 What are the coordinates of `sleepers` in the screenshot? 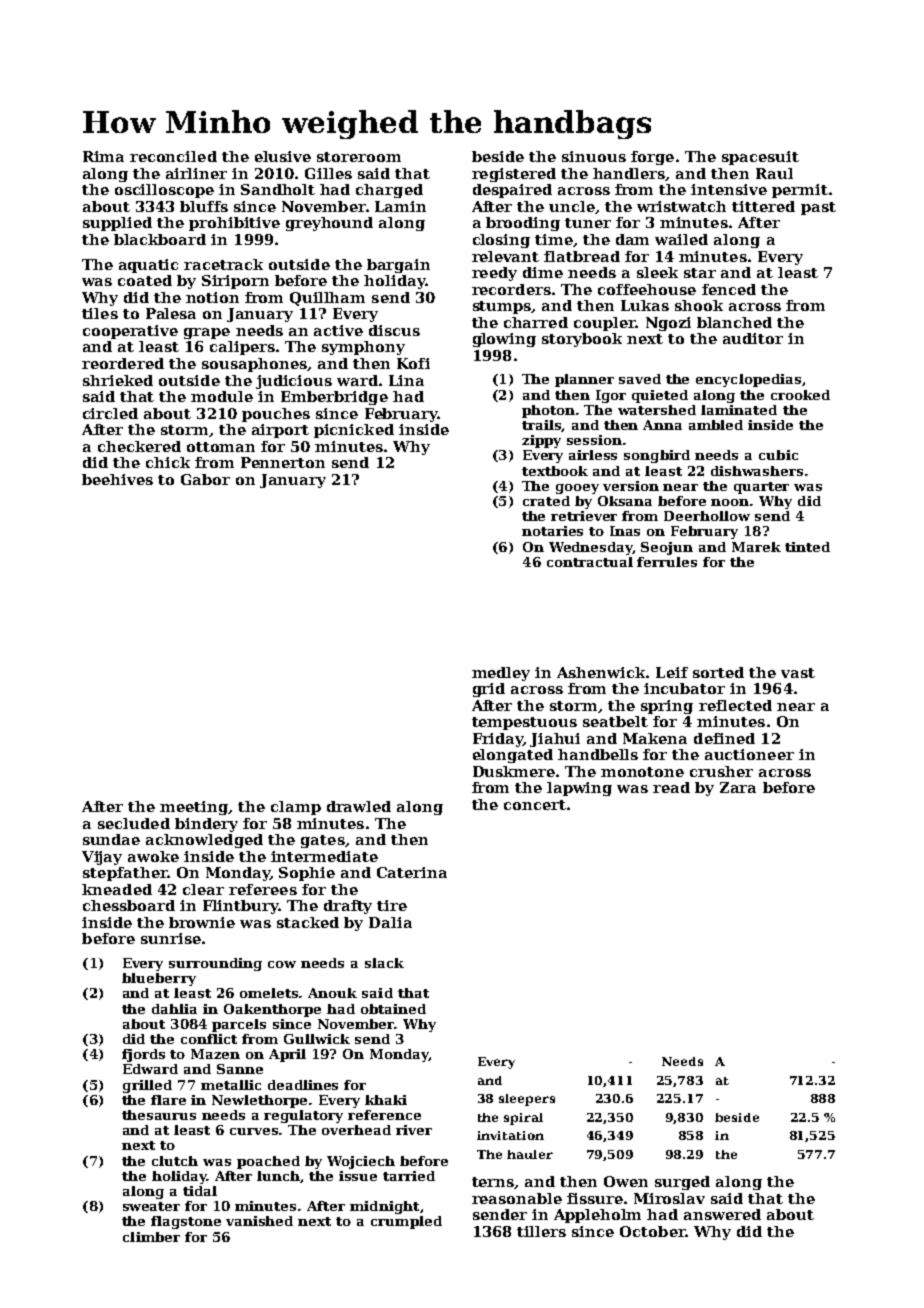 It's located at (527, 1100).
